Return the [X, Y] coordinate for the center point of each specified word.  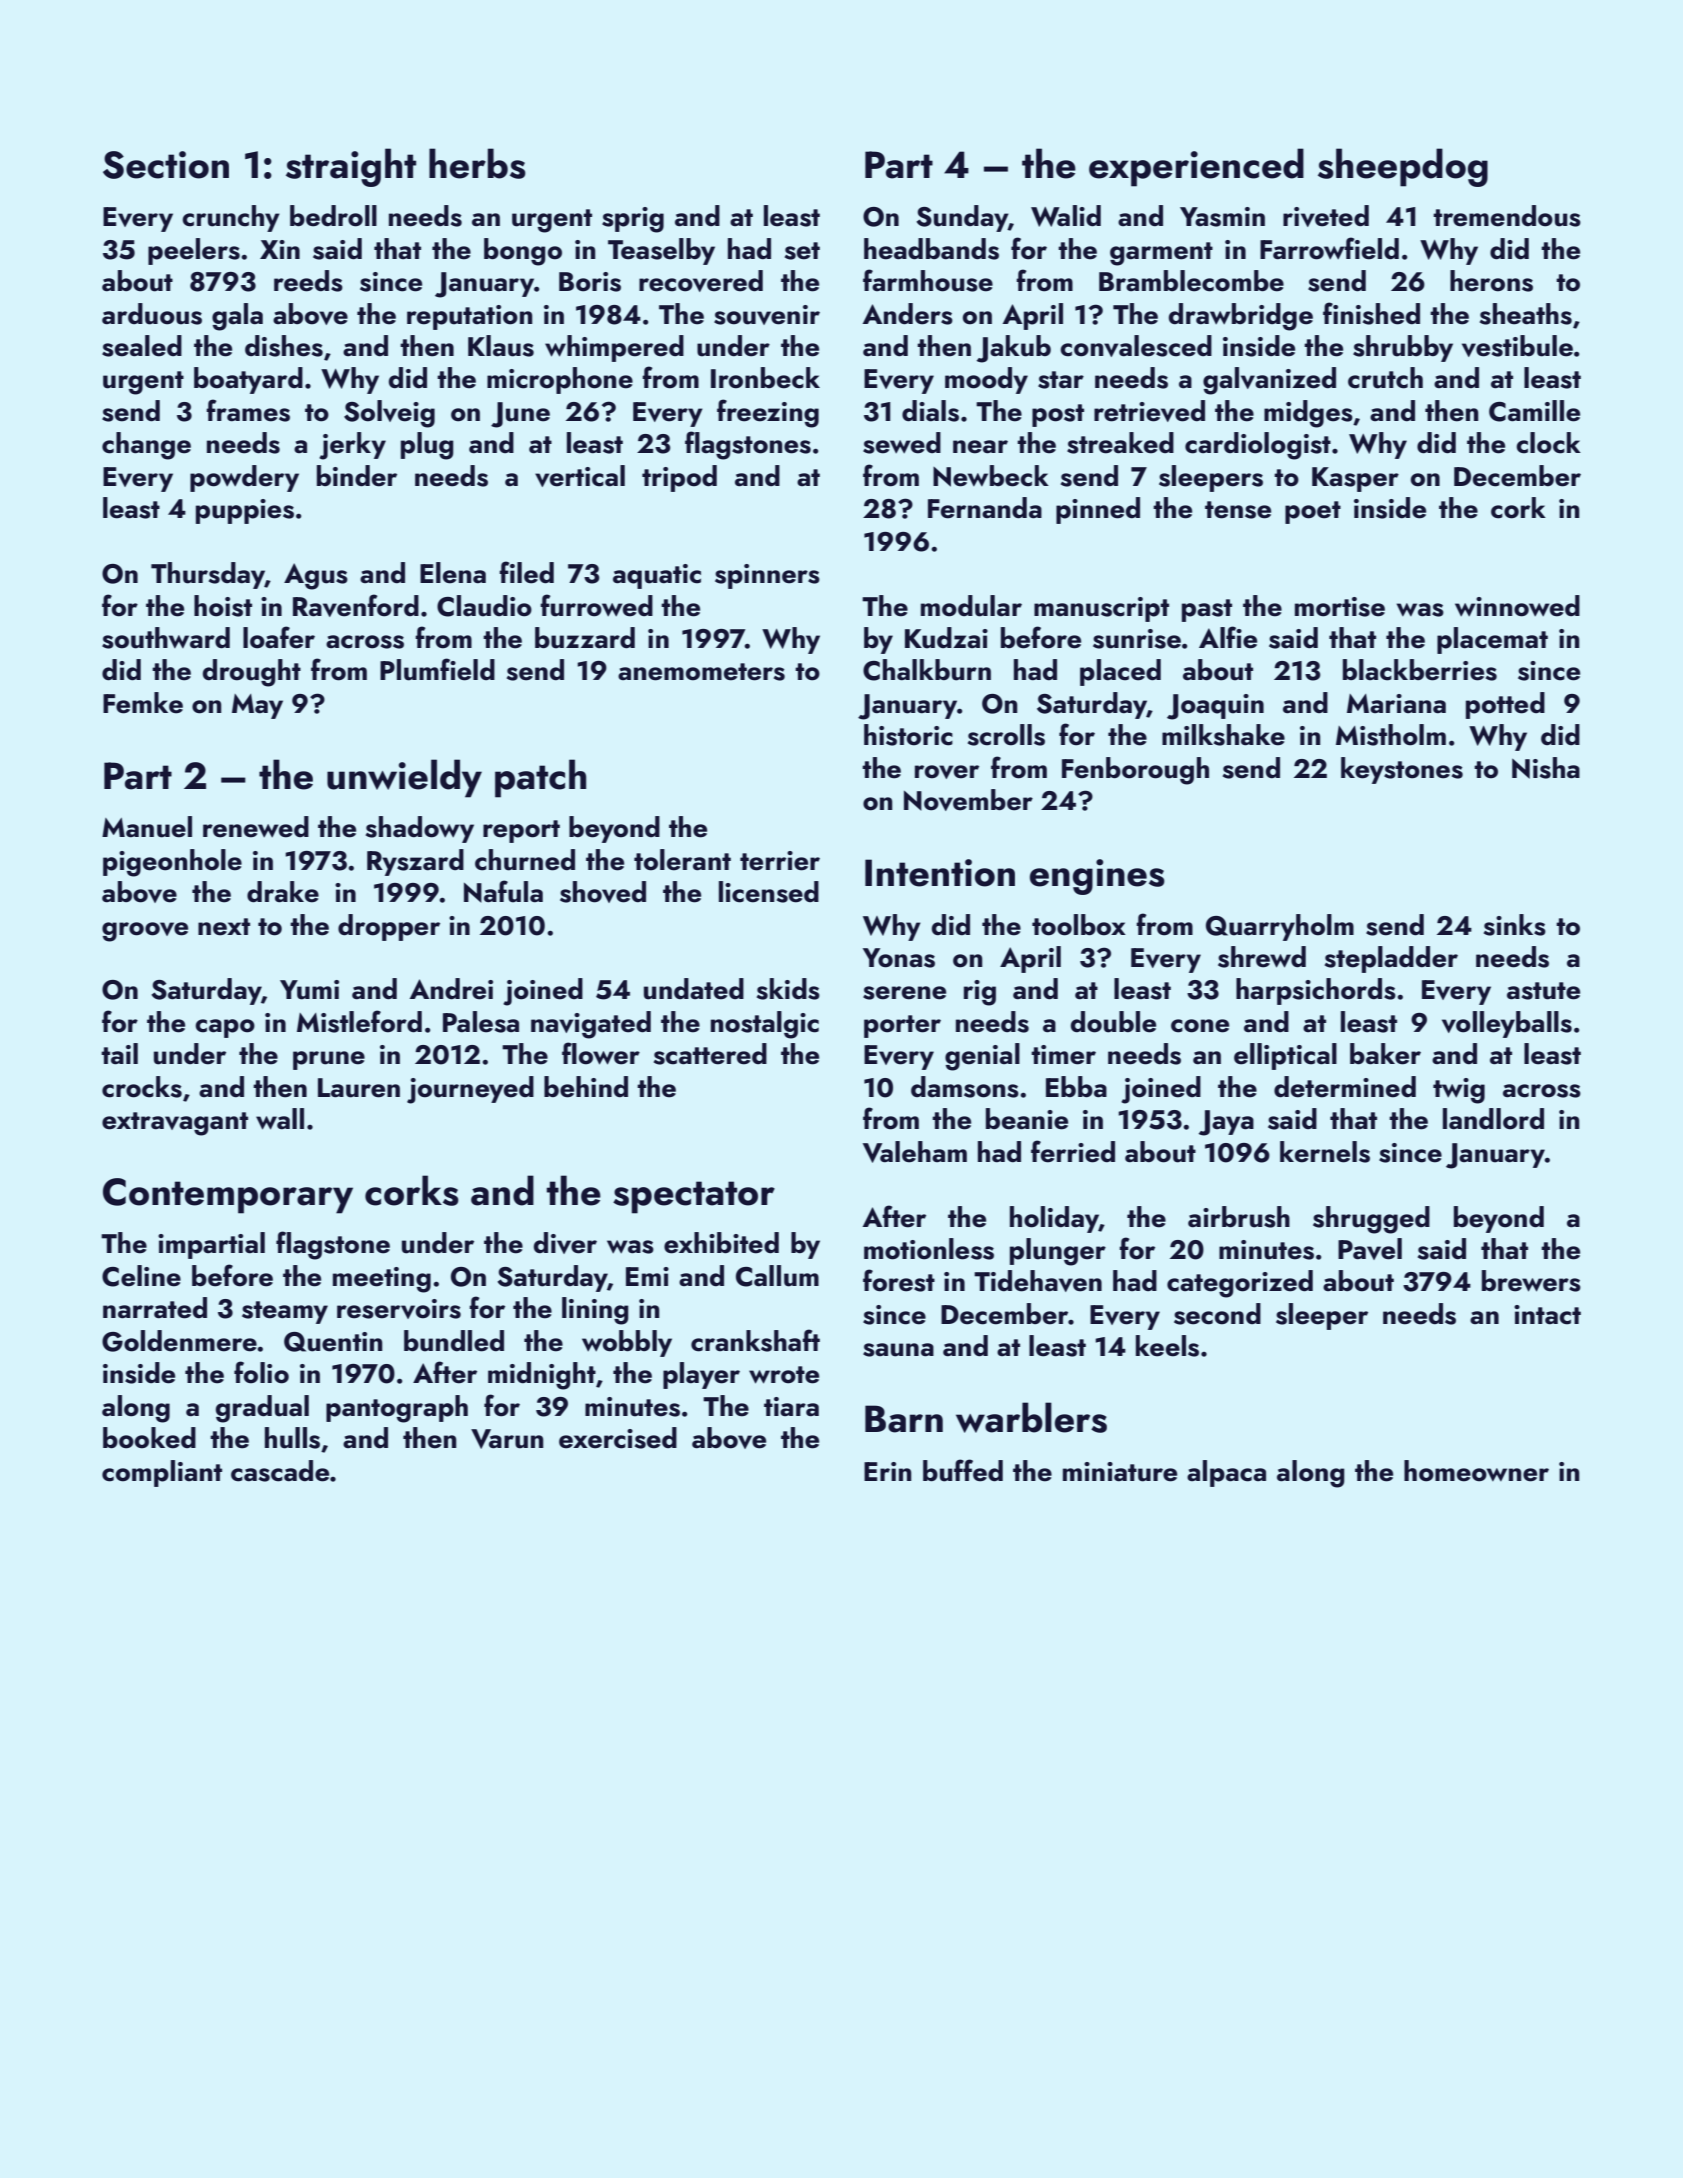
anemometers [701, 672]
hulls [292, 1438]
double [1113, 1022]
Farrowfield [1329, 248]
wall [280, 1119]
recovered [701, 281]
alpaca [1226, 1473]
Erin [888, 1471]
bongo [523, 252]
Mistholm [1391, 735]
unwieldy [404, 778]
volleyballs [1507, 1024]
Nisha [1546, 768]
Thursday [208, 575]
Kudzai [946, 638]
